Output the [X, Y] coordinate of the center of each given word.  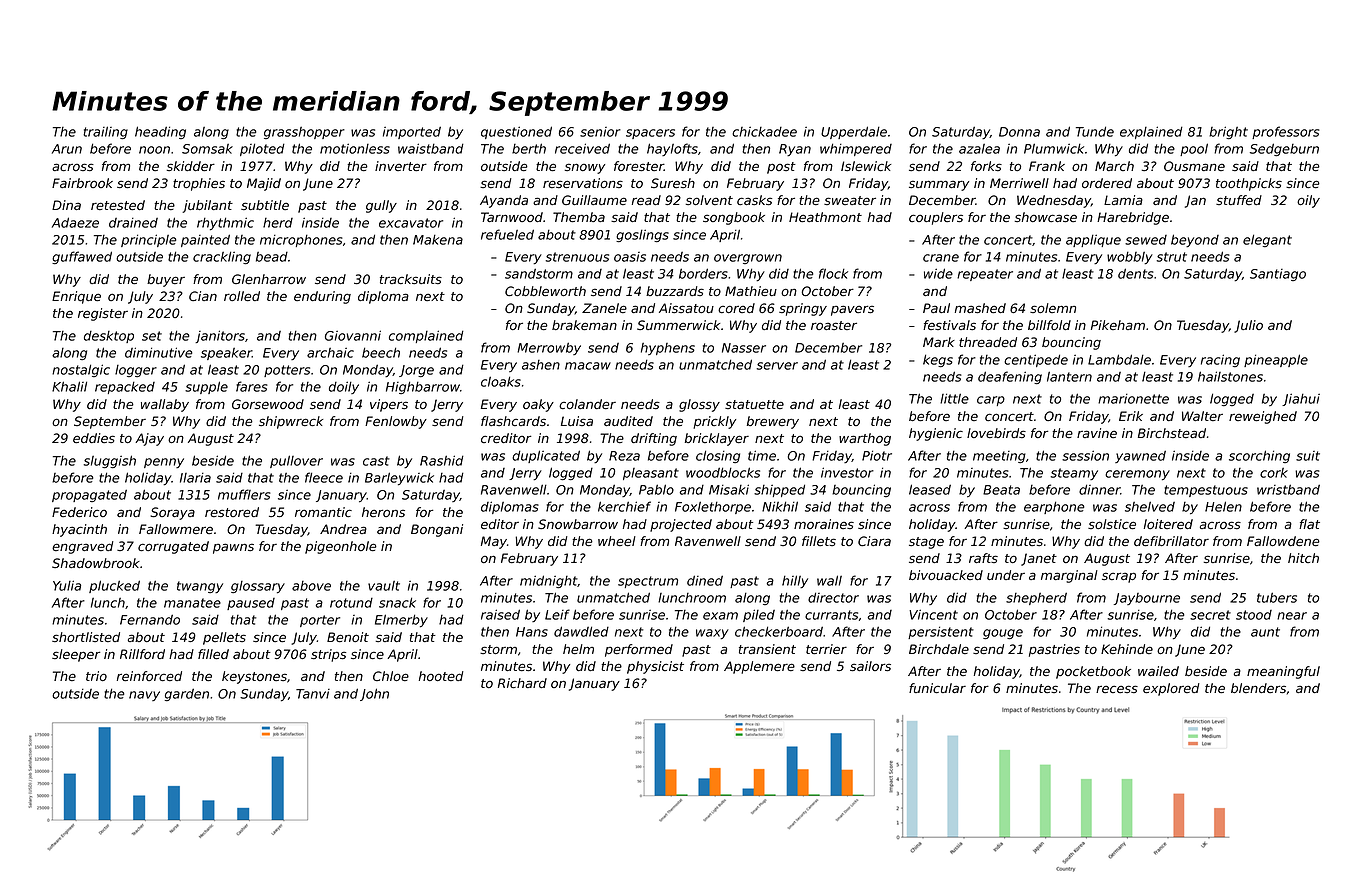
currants [831, 615]
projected [681, 525]
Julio [1248, 326]
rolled [242, 296]
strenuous [577, 257]
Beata [1001, 490]
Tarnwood [512, 217]
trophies [199, 184]
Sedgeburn [1284, 150]
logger [136, 371]
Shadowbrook [96, 563]
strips [328, 655]
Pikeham [1118, 325]
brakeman [584, 325]
